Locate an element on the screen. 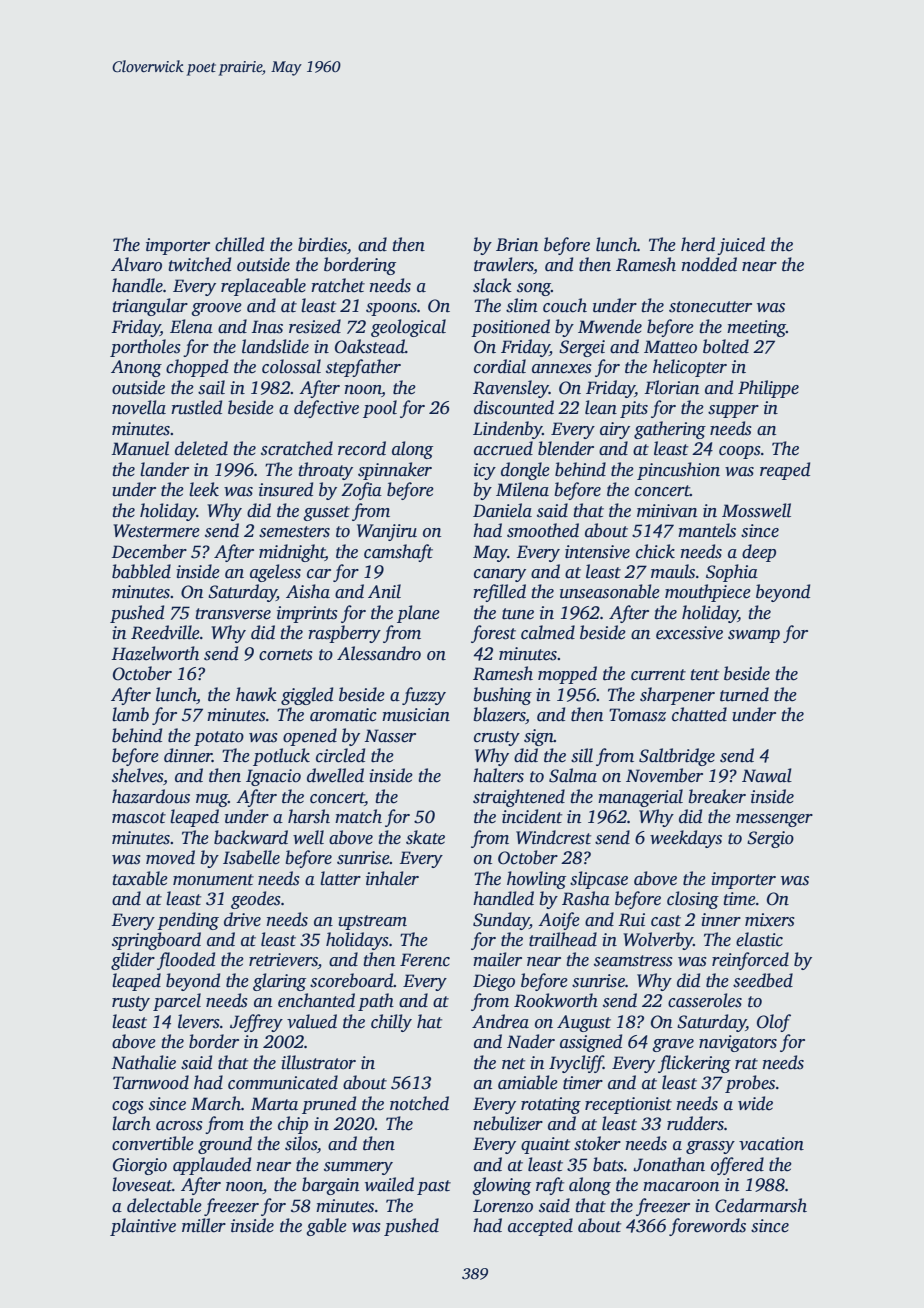 This screenshot has width=924, height=1308. Mwende is located at coordinates (610, 326).
